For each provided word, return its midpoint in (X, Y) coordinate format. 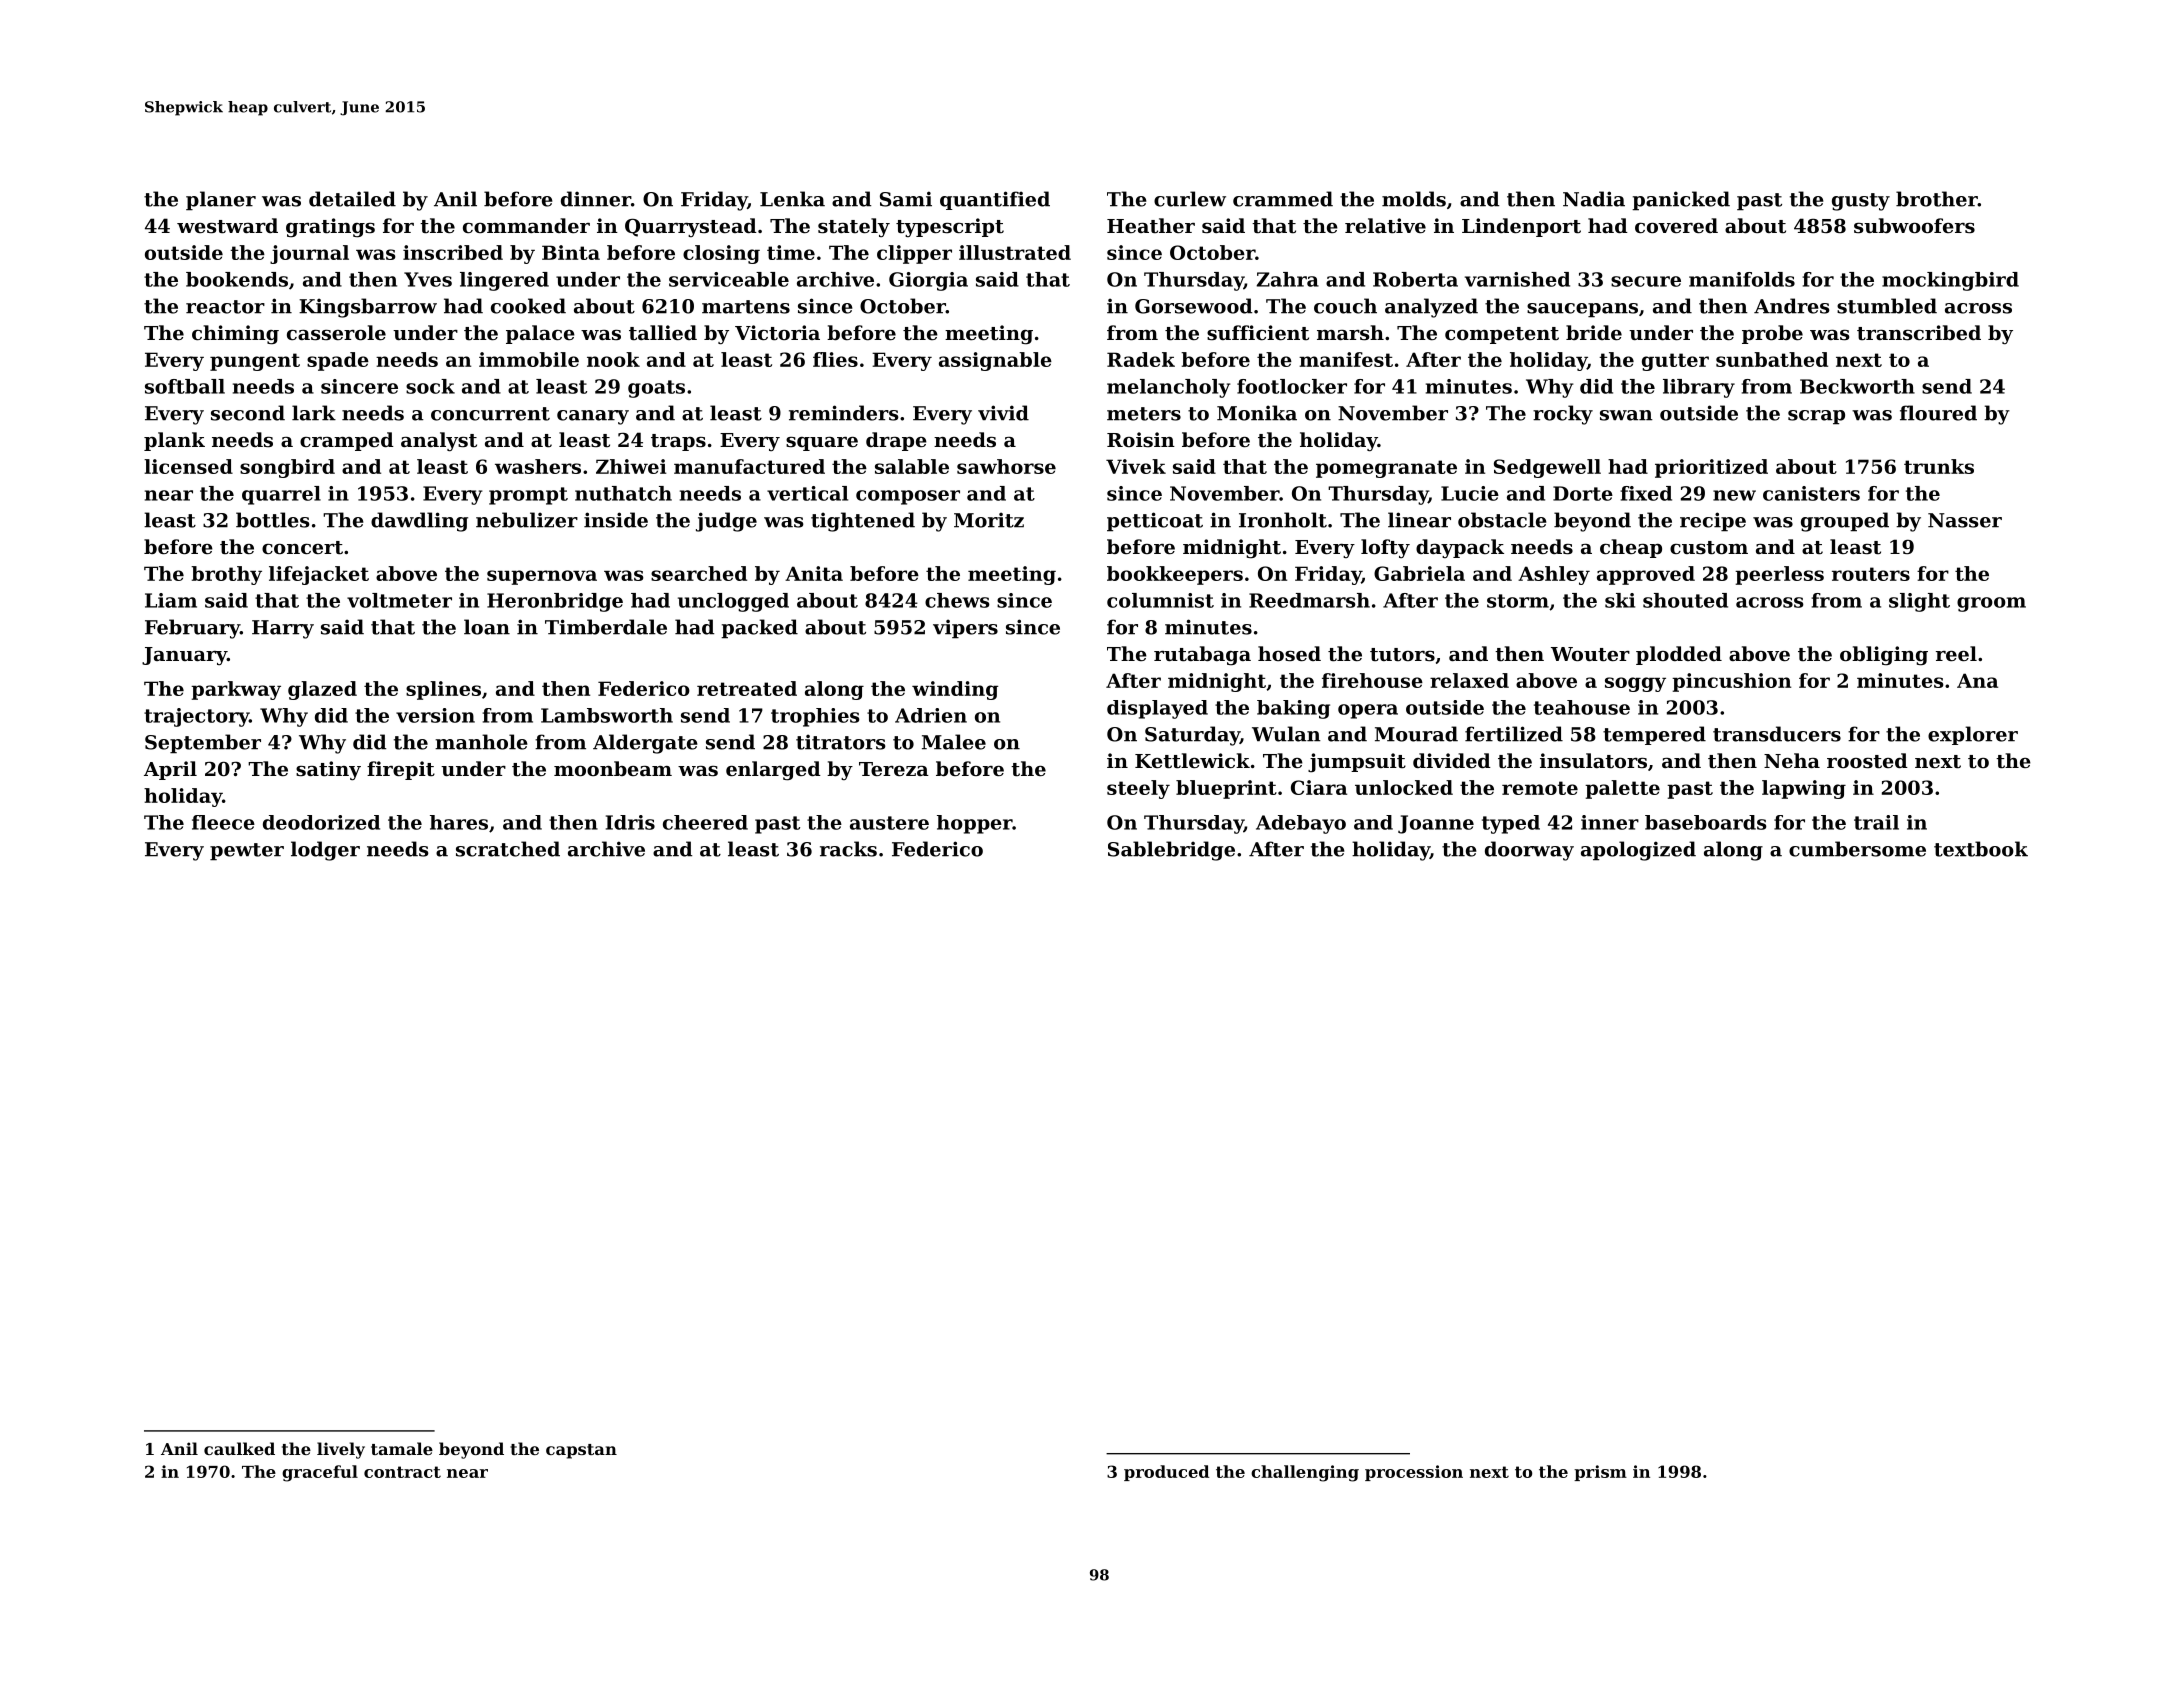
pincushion (1731, 682)
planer (221, 201)
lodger (325, 851)
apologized (1638, 851)
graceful (320, 1473)
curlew (1190, 199)
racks (848, 849)
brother (1937, 199)
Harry (283, 629)
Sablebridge (1171, 851)
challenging (1305, 1473)
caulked (239, 1448)
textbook (1981, 849)
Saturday (1192, 736)
